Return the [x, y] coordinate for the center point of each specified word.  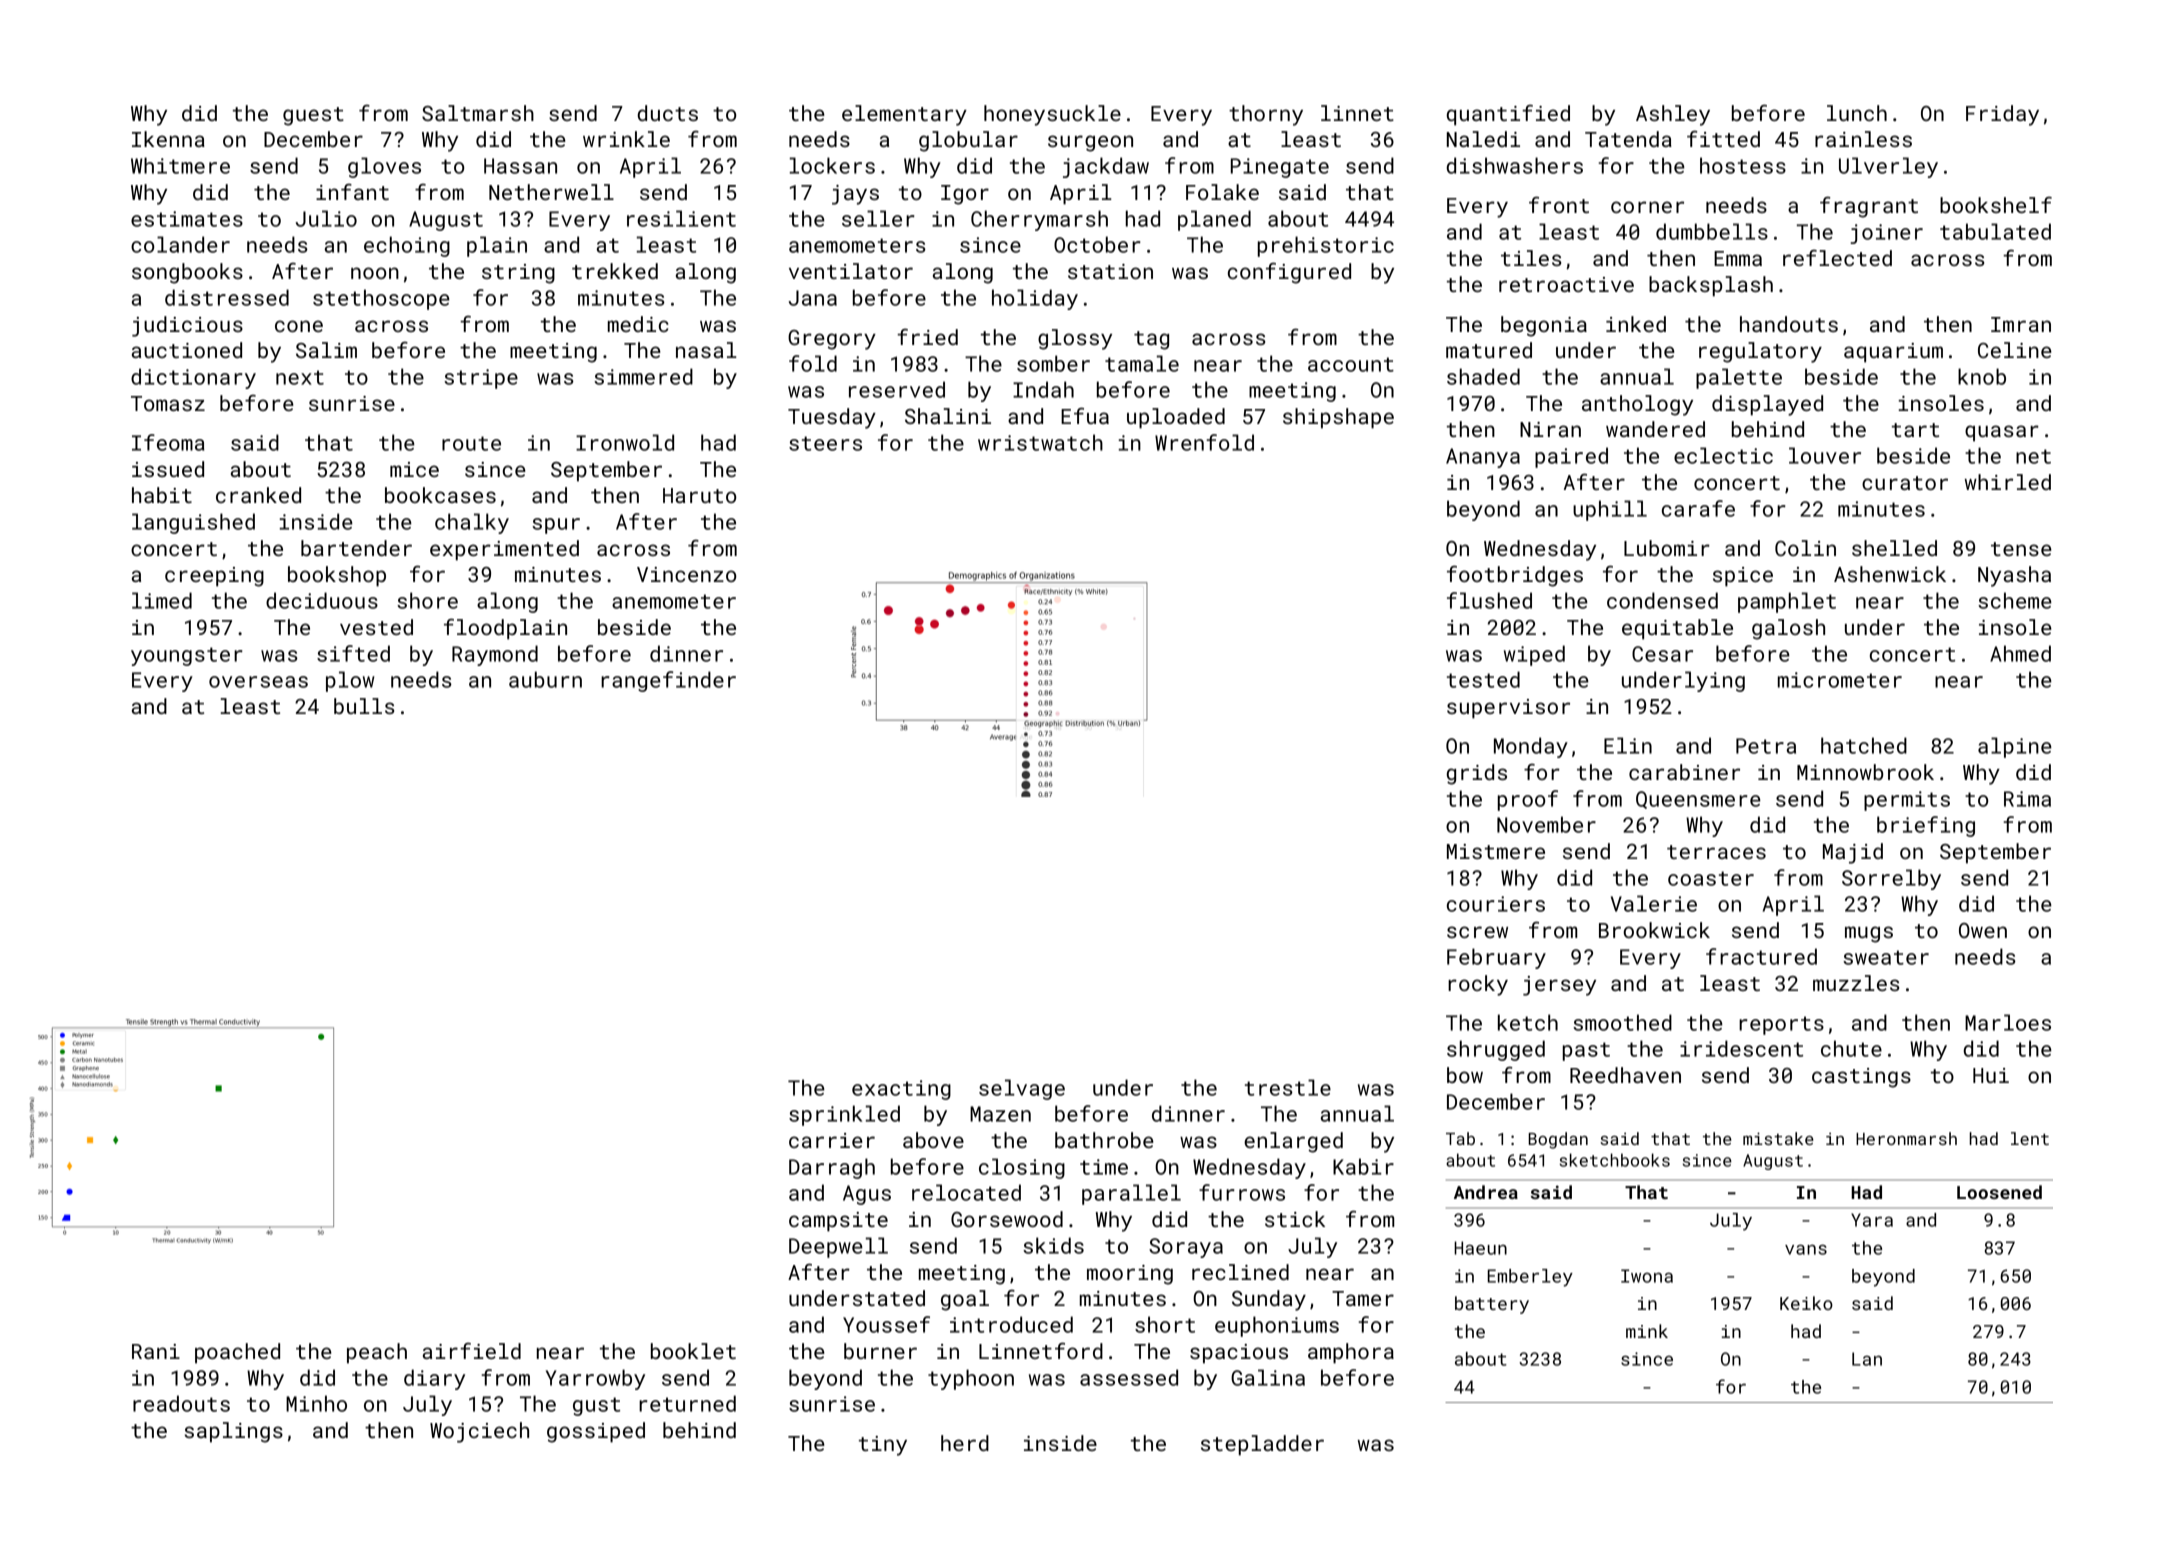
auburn [545, 679]
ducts [667, 113]
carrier [832, 1140]
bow [1465, 1075]
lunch [1857, 113]
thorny [1266, 115]
